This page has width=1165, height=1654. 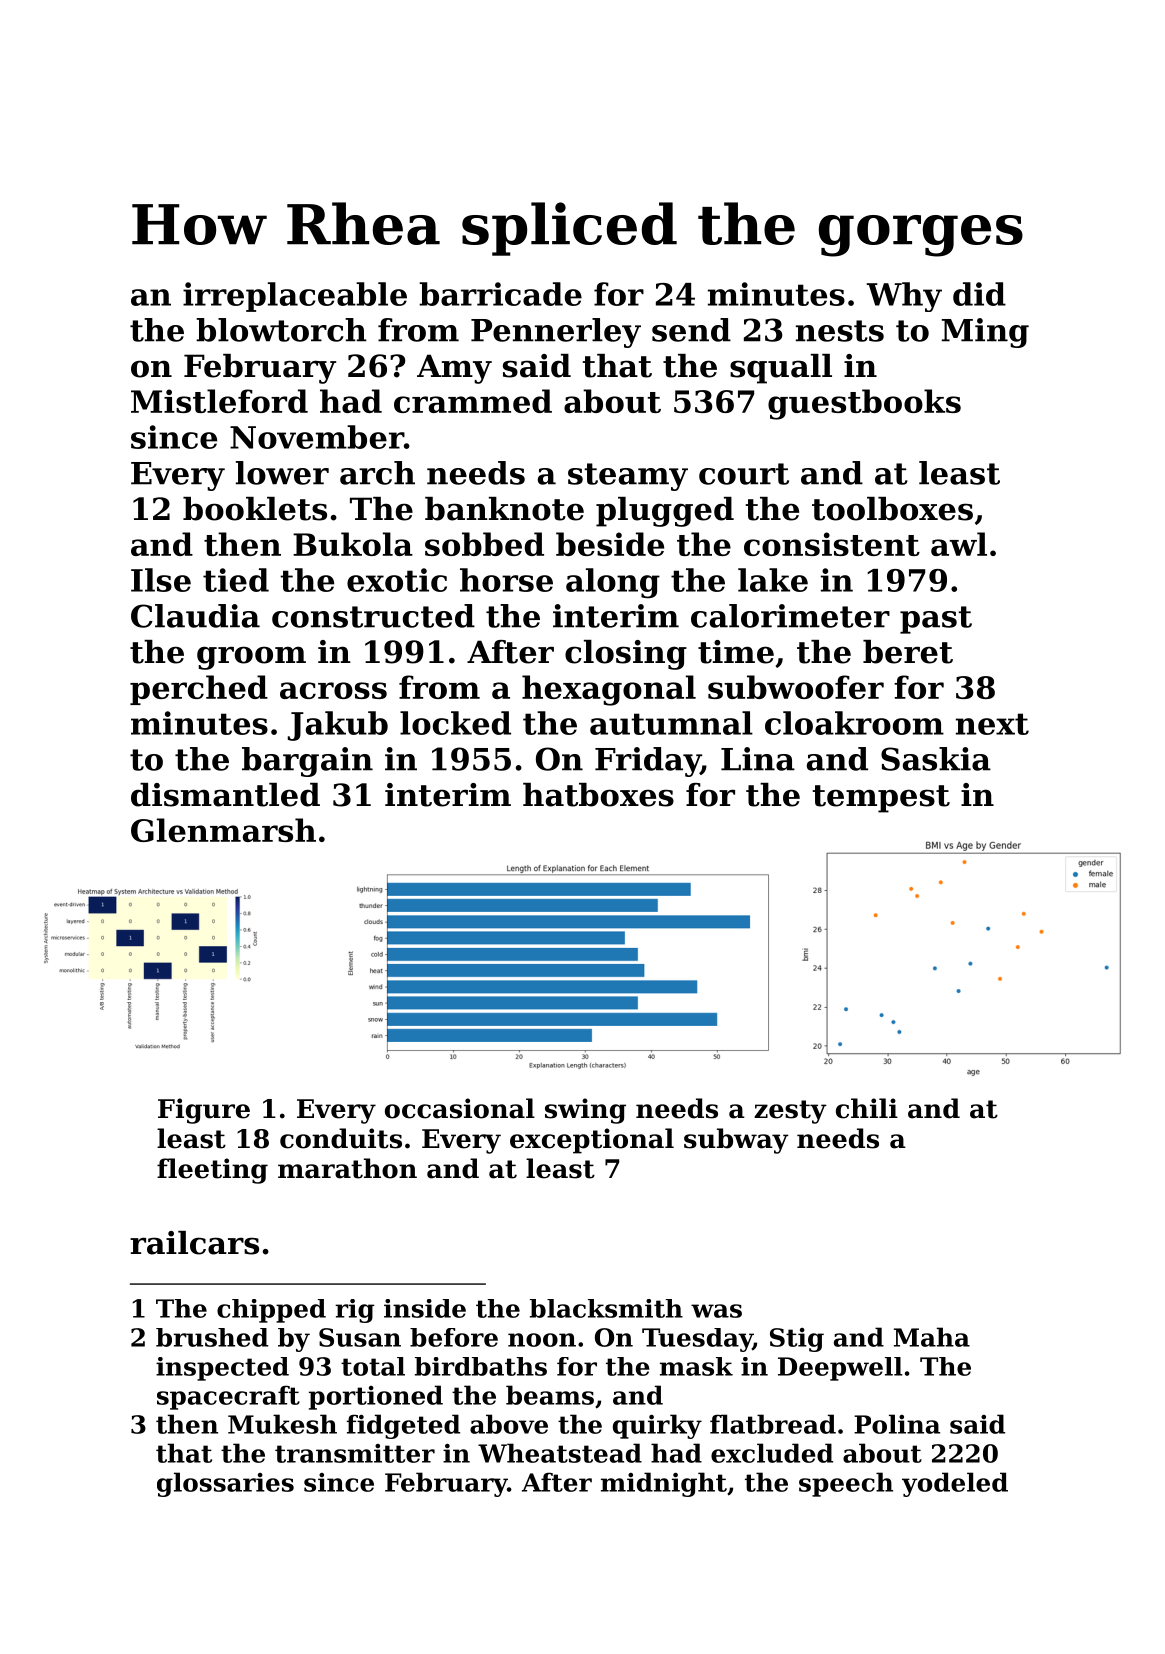 I want to click on chili, so click(x=867, y=1108).
